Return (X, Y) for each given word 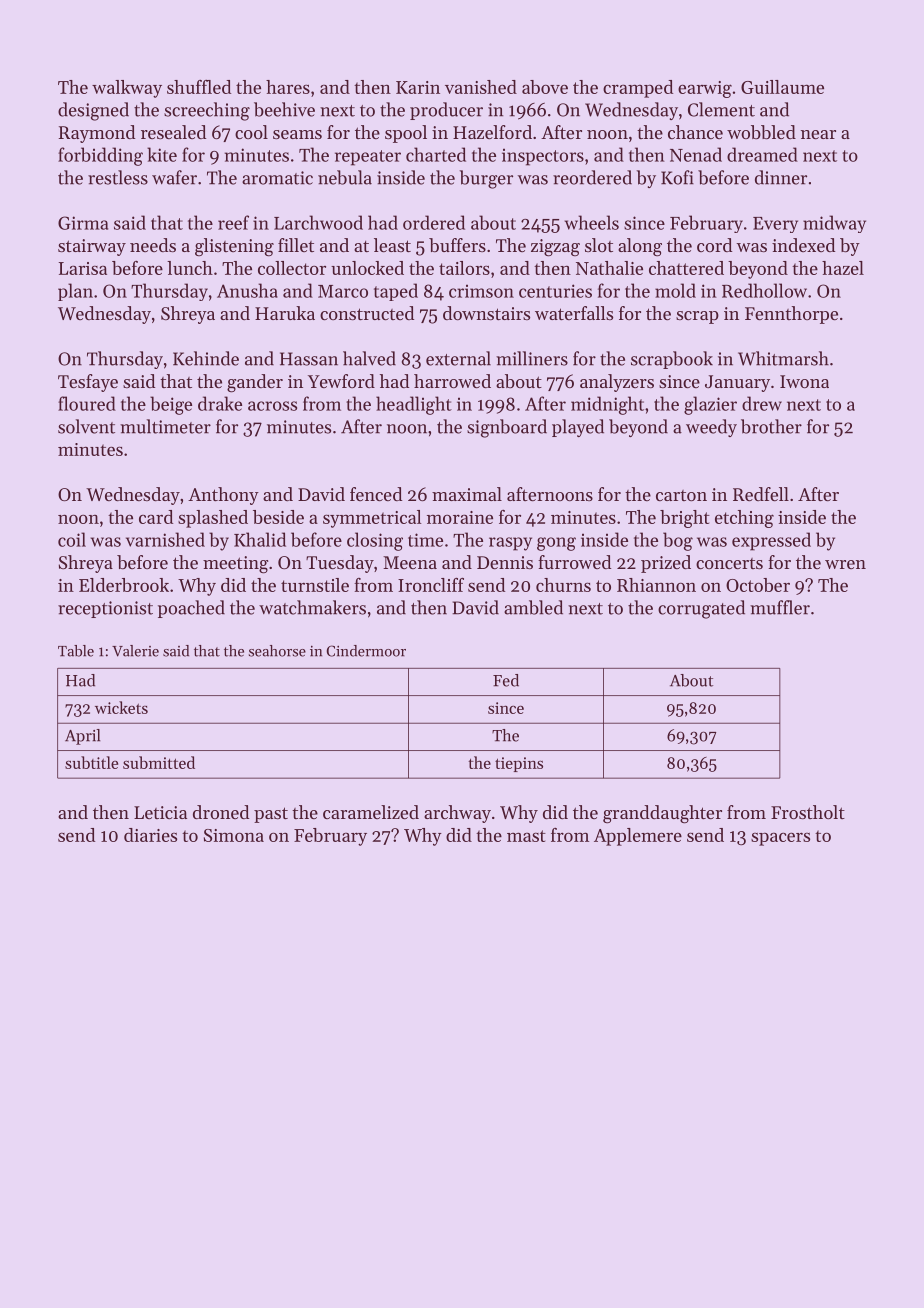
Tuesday (340, 564)
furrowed (574, 562)
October (758, 585)
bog (678, 541)
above (545, 87)
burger (486, 179)
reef (233, 222)
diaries (150, 835)
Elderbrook (124, 585)
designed (93, 111)
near (818, 134)
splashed (213, 519)
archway (457, 814)
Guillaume (782, 87)
